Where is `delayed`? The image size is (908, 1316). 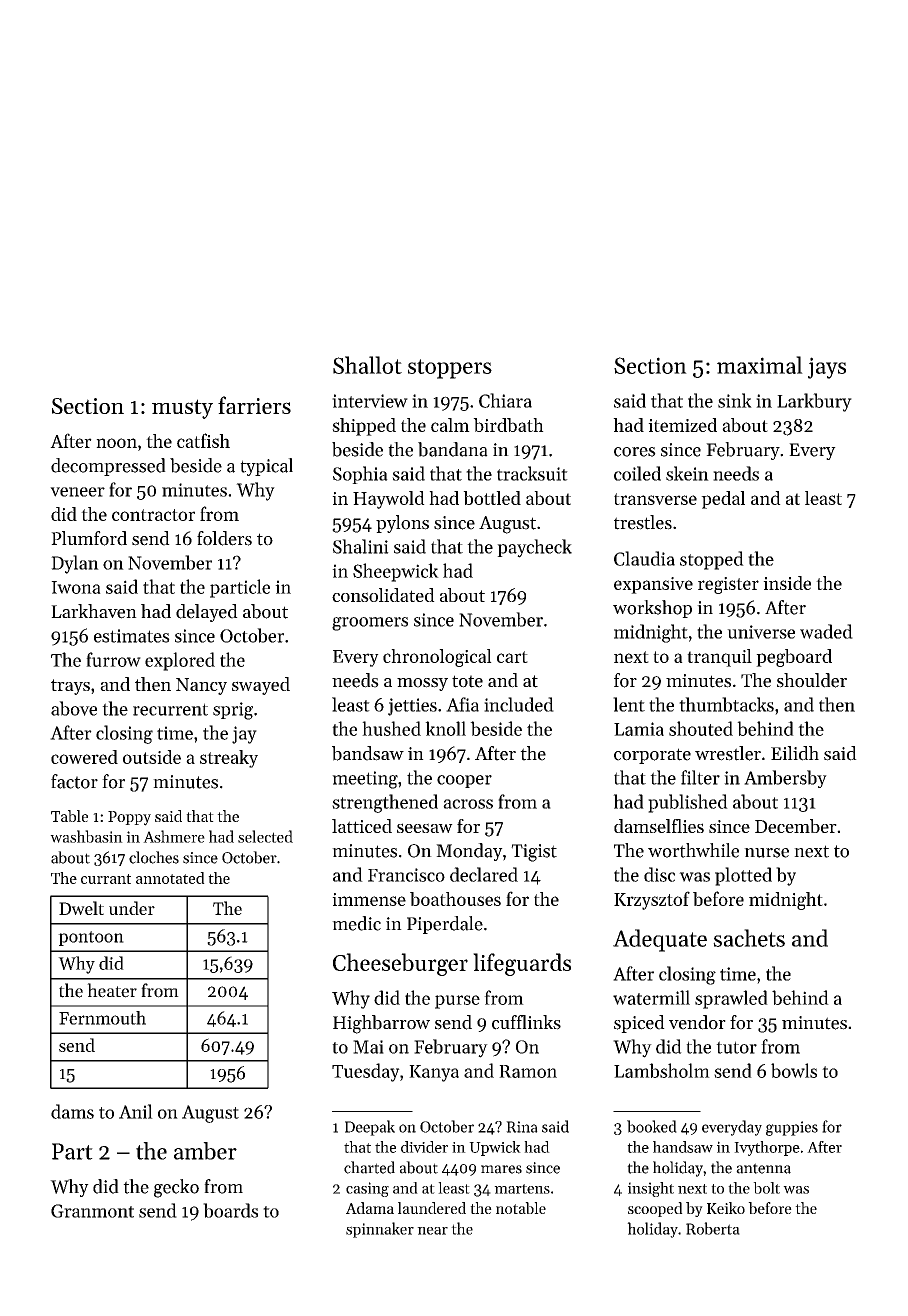
delayed is located at coordinates (207, 613).
